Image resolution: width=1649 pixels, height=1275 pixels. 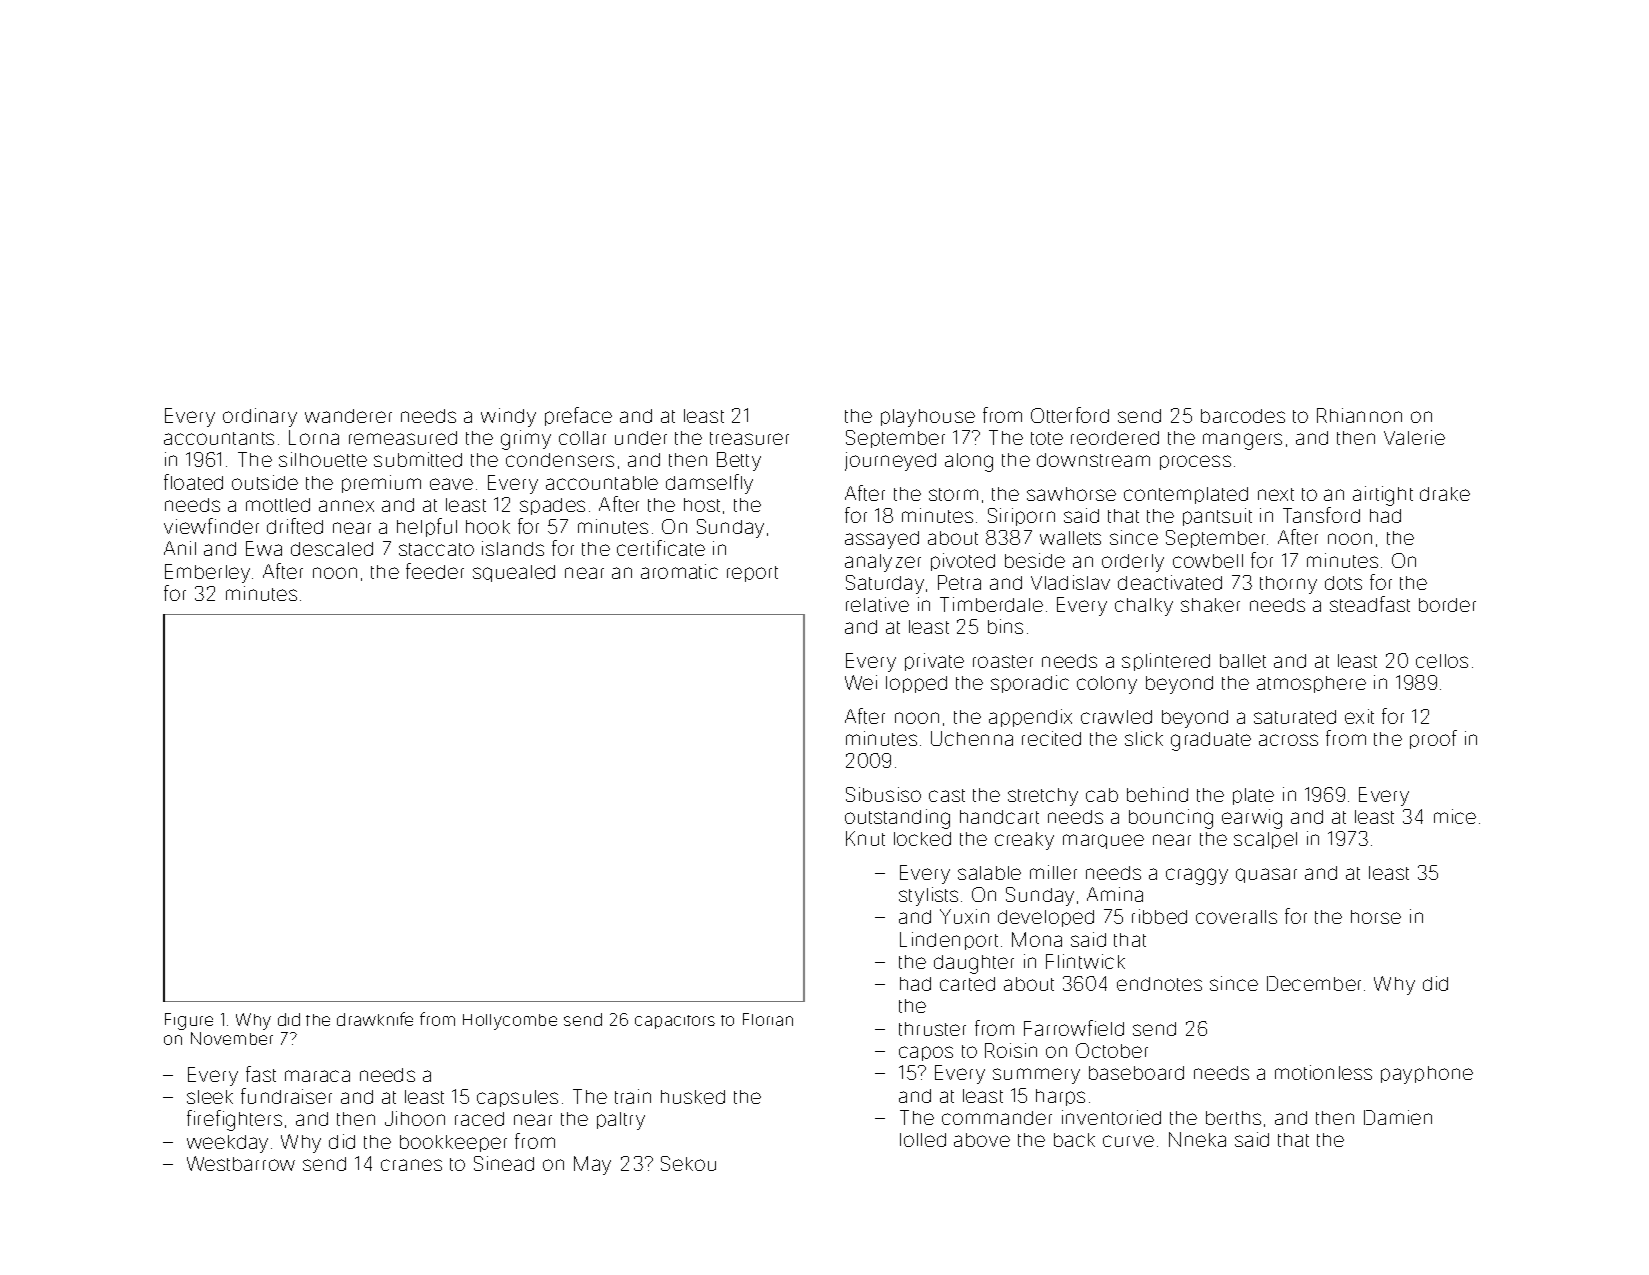 What do you see at coordinates (1266, 875) in the screenshot?
I see `quasar` at bounding box center [1266, 875].
